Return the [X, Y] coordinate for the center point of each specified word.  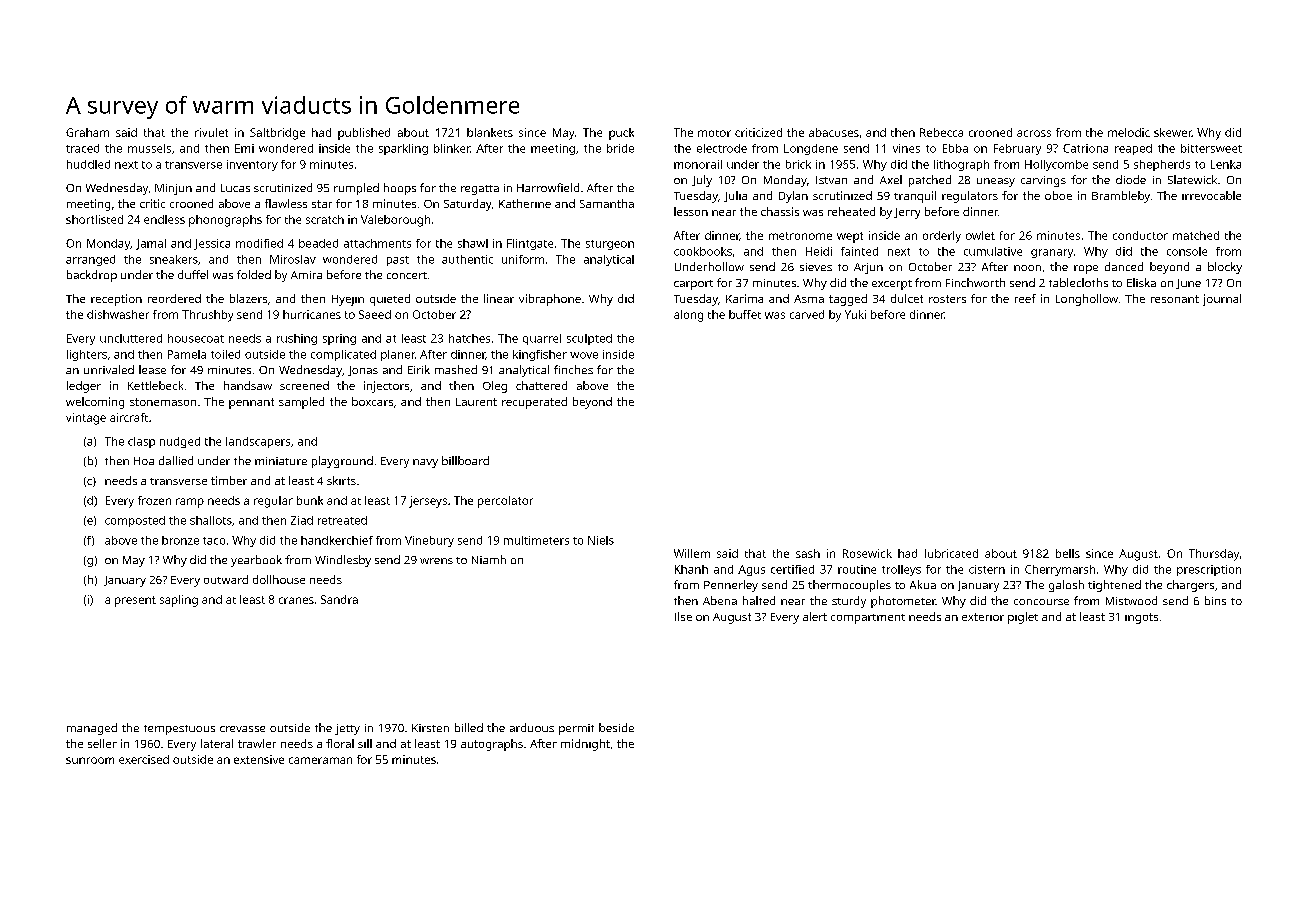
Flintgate [530, 244]
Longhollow [1087, 300]
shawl [473, 243]
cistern [987, 569]
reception [116, 300]
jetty [347, 729]
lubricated [951, 553]
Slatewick [1192, 179]
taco [214, 541]
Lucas [235, 188]
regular [273, 502]
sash [808, 553]
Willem [692, 553]
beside [616, 727]
